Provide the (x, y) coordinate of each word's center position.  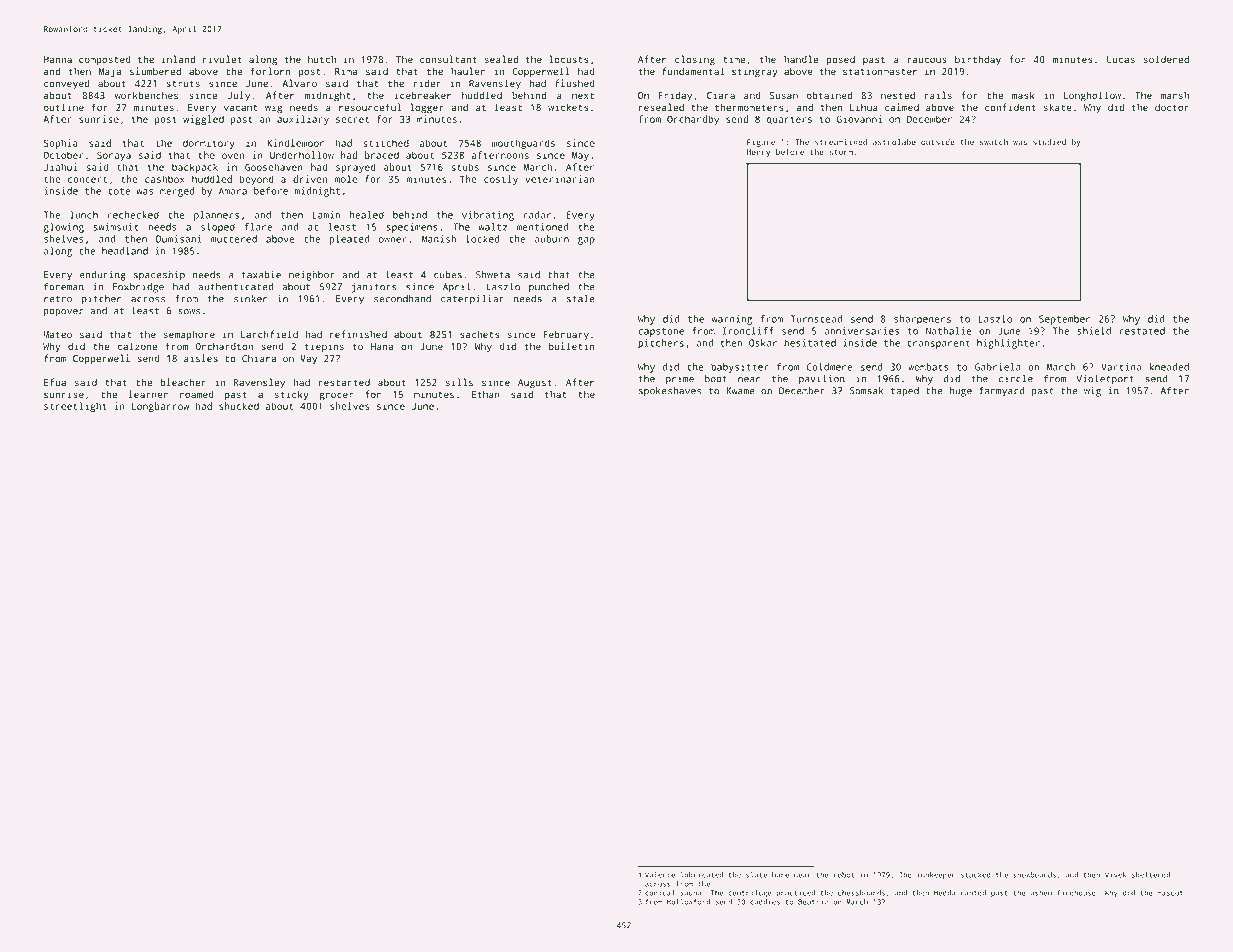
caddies (765, 902)
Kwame (740, 391)
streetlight (75, 407)
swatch (994, 142)
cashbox (165, 179)
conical (660, 893)
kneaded (1169, 367)
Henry (758, 153)
